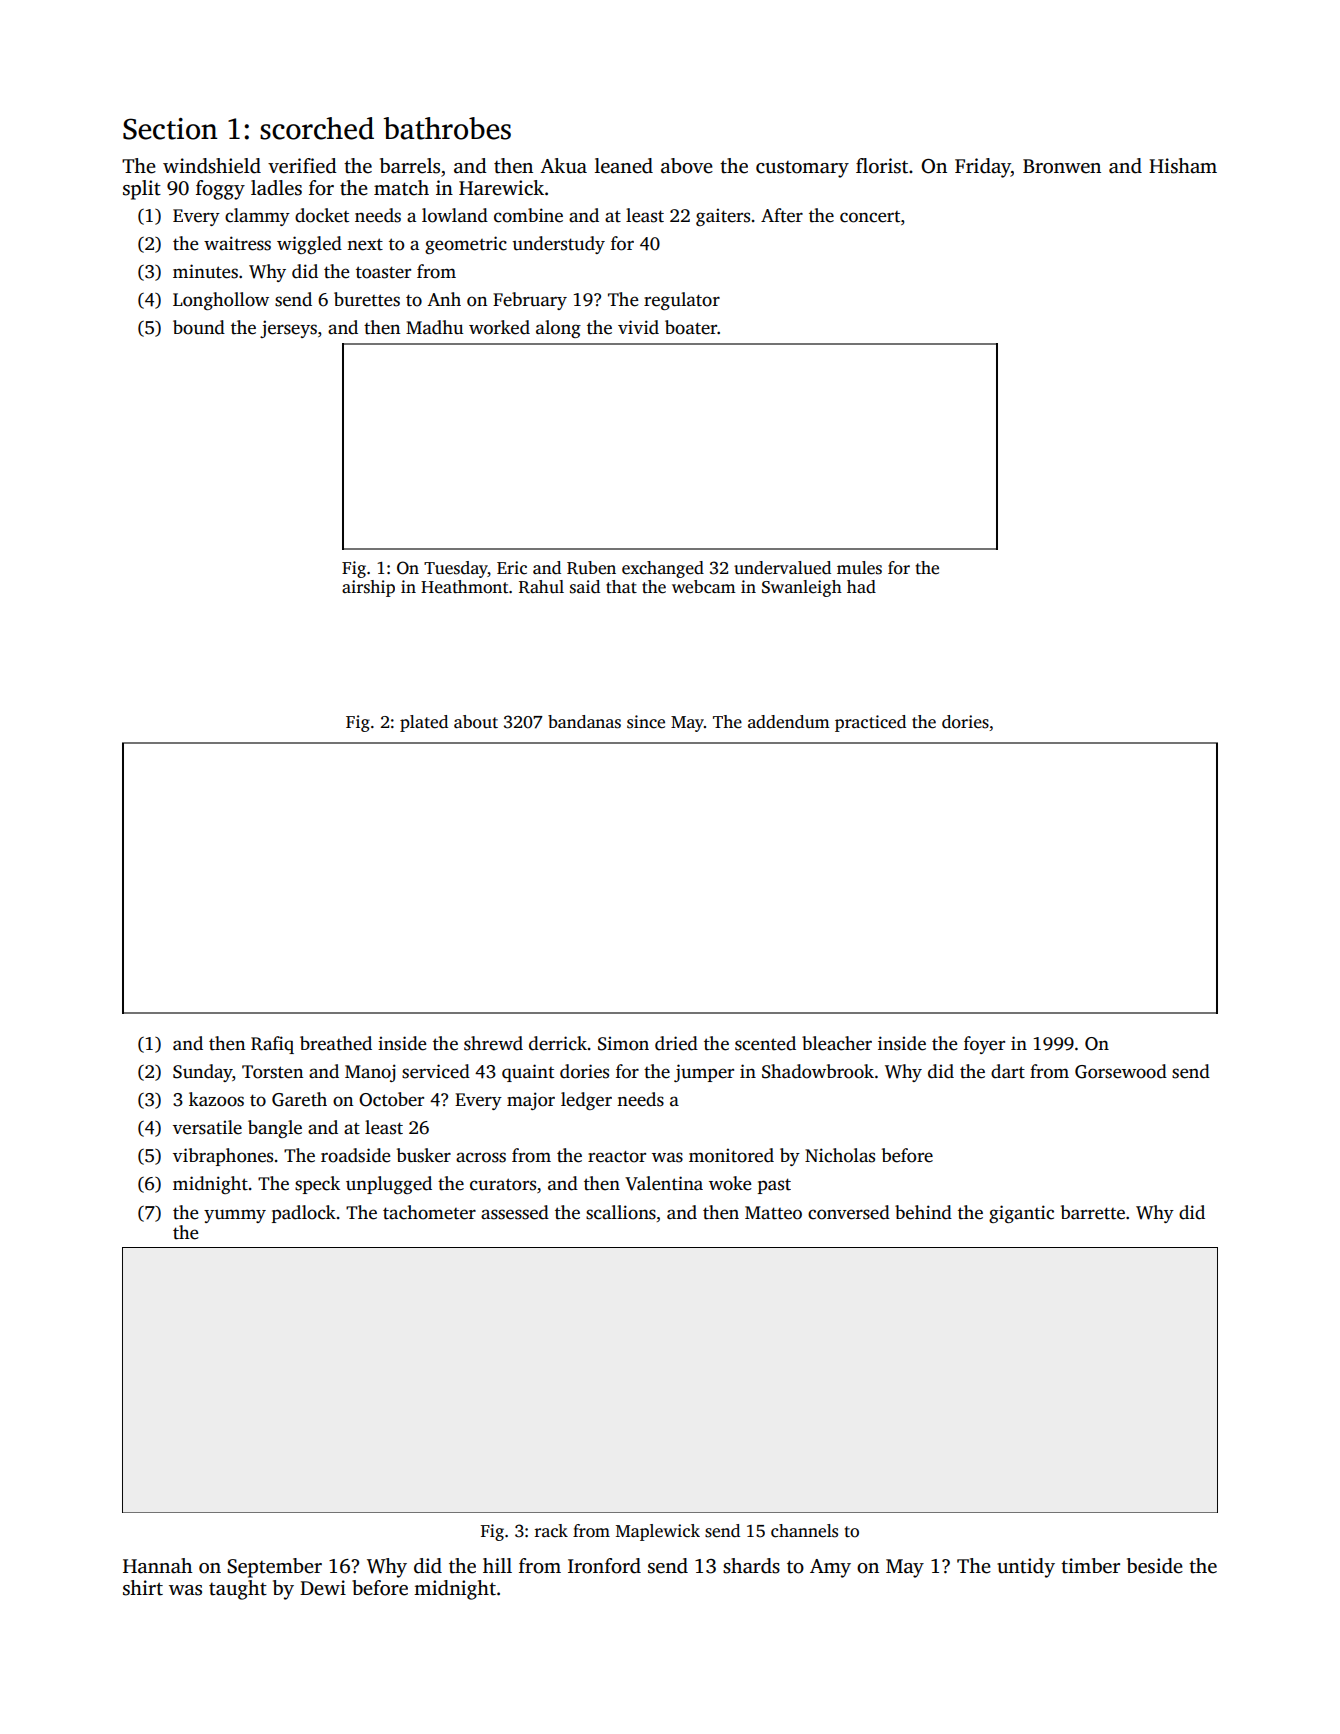 The height and width of the page is (1734, 1340). What do you see at coordinates (621, 1212) in the page?
I see `scallions` at bounding box center [621, 1212].
